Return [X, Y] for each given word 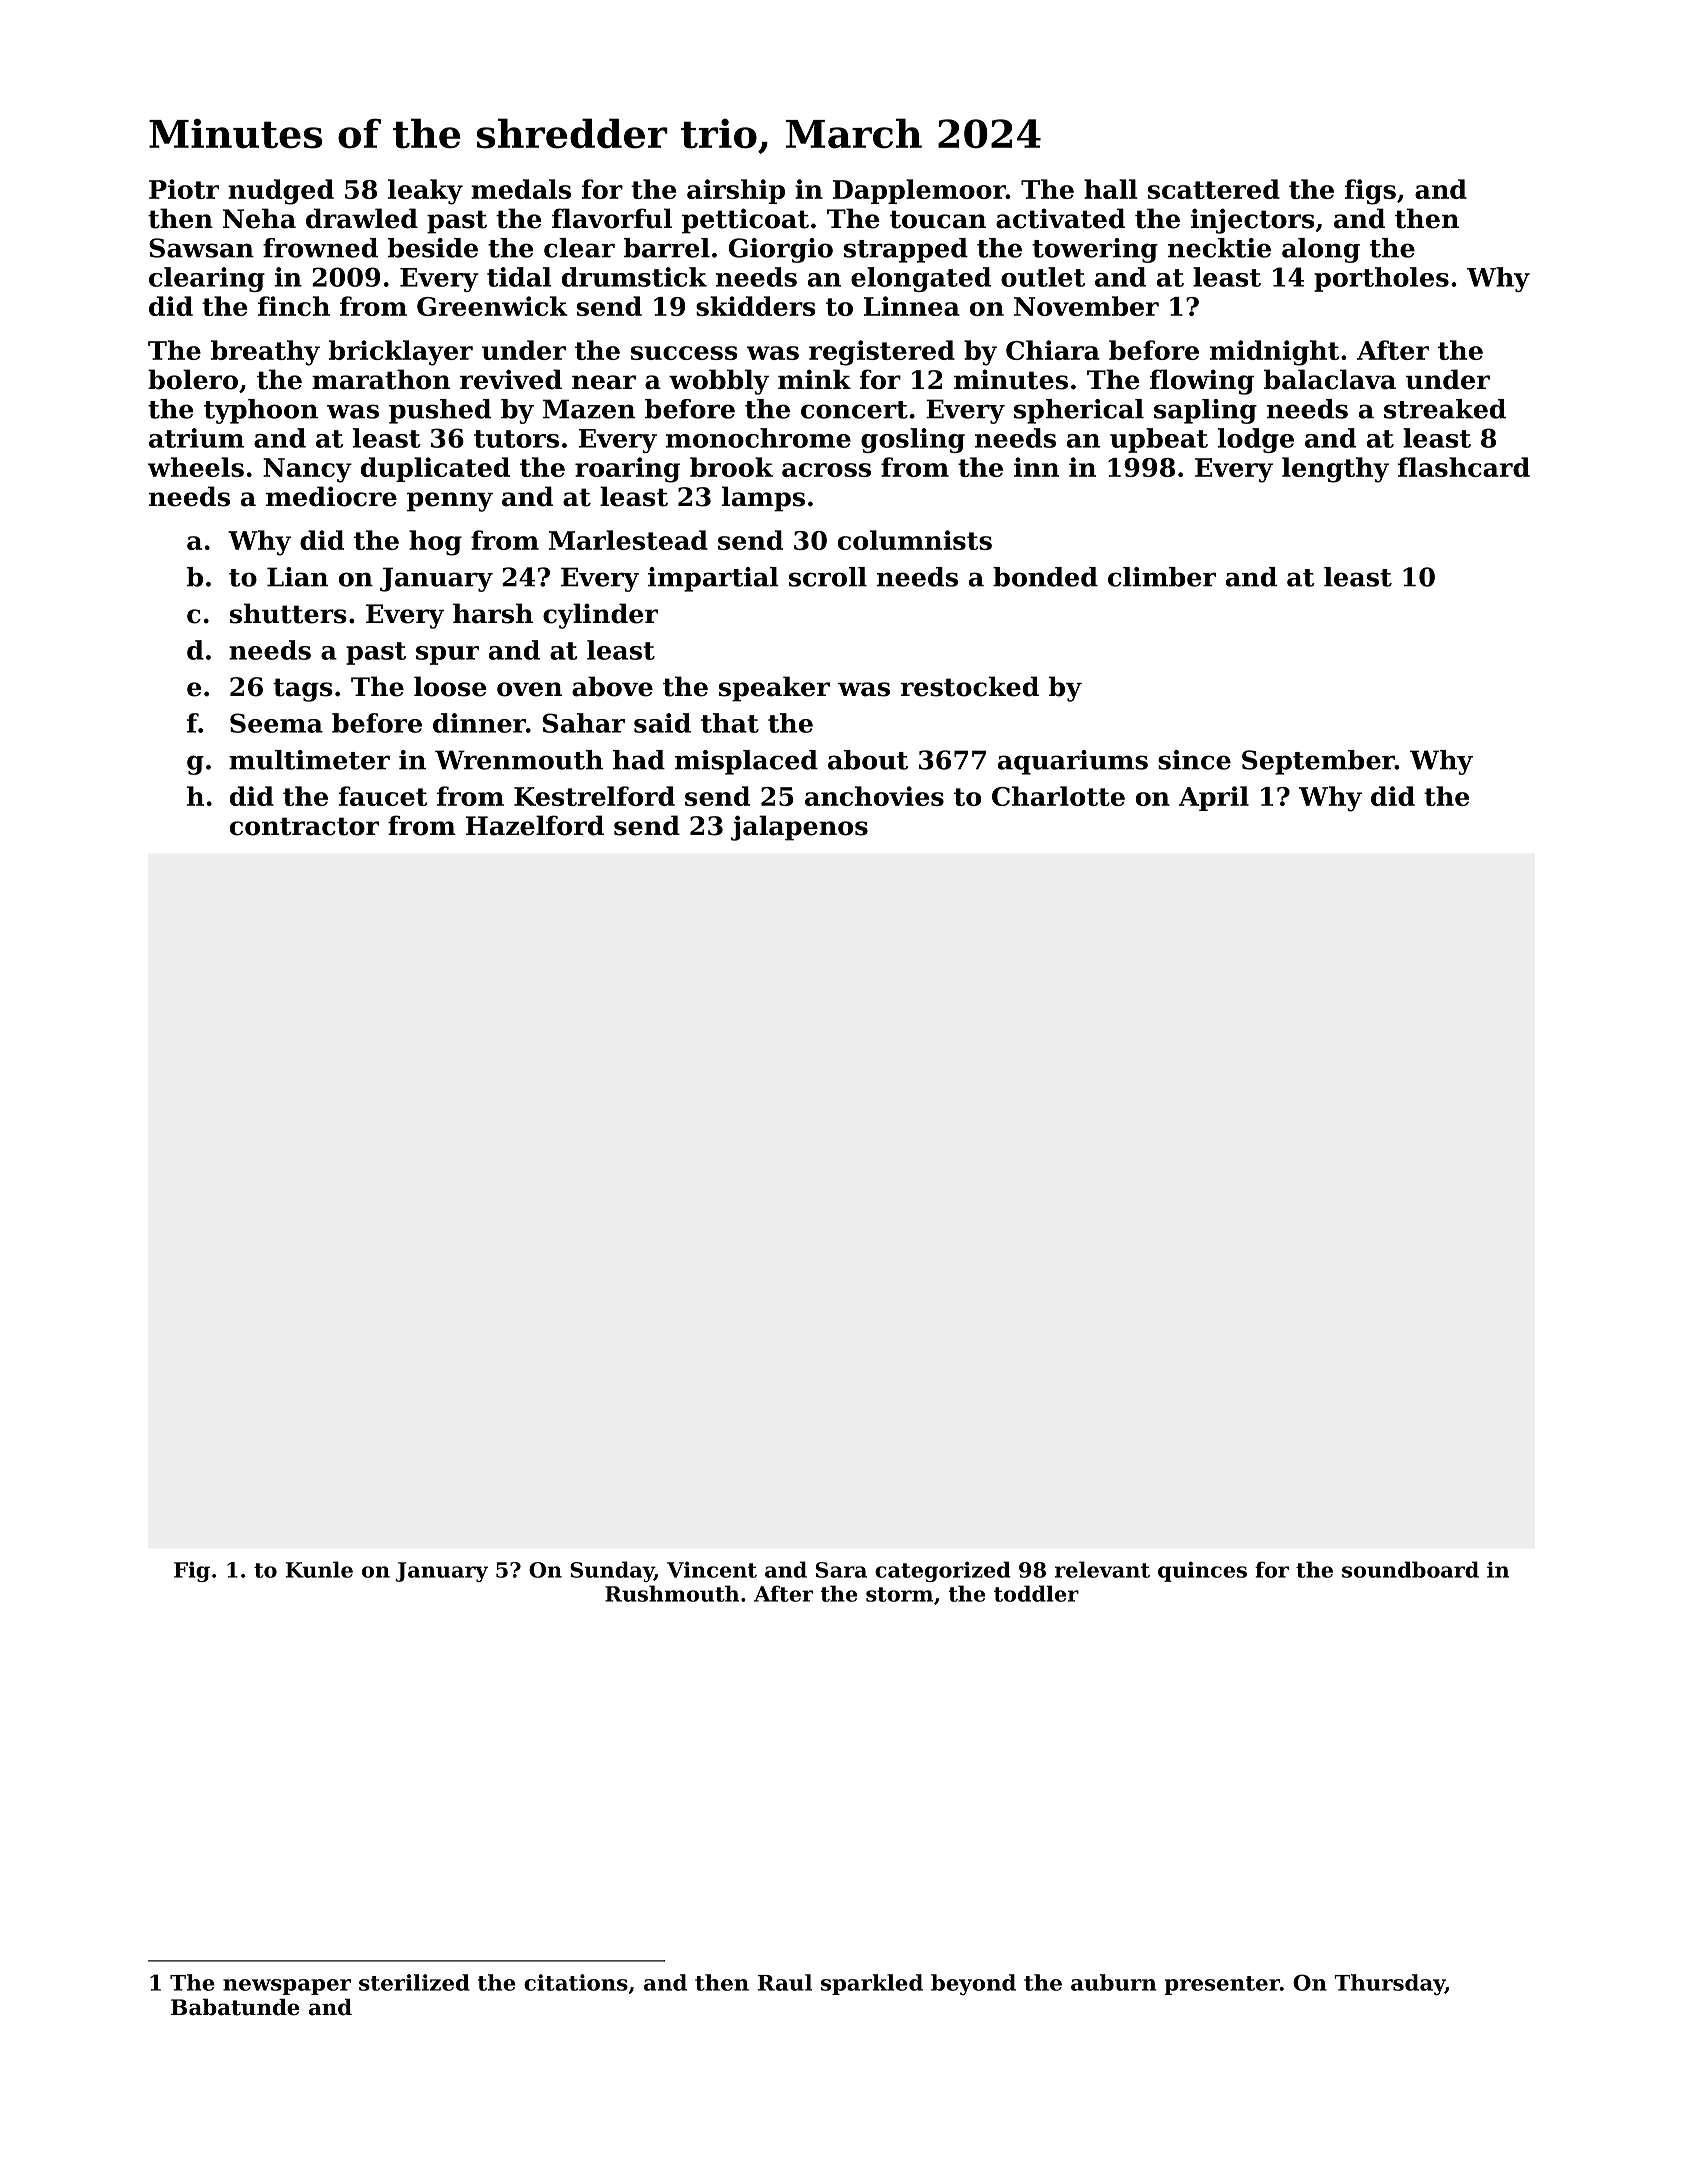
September [1318, 762]
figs [1370, 192]
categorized [942, 1571]
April [1214, 798]
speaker [774, 689]
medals [521, 189]
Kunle [319, 1569]
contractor [304, 826]
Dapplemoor [919, 191]
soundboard [1410, 1569]
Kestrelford [594, 796]
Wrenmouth [519, 760]
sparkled [872, 1984]
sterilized [414, 1982]
